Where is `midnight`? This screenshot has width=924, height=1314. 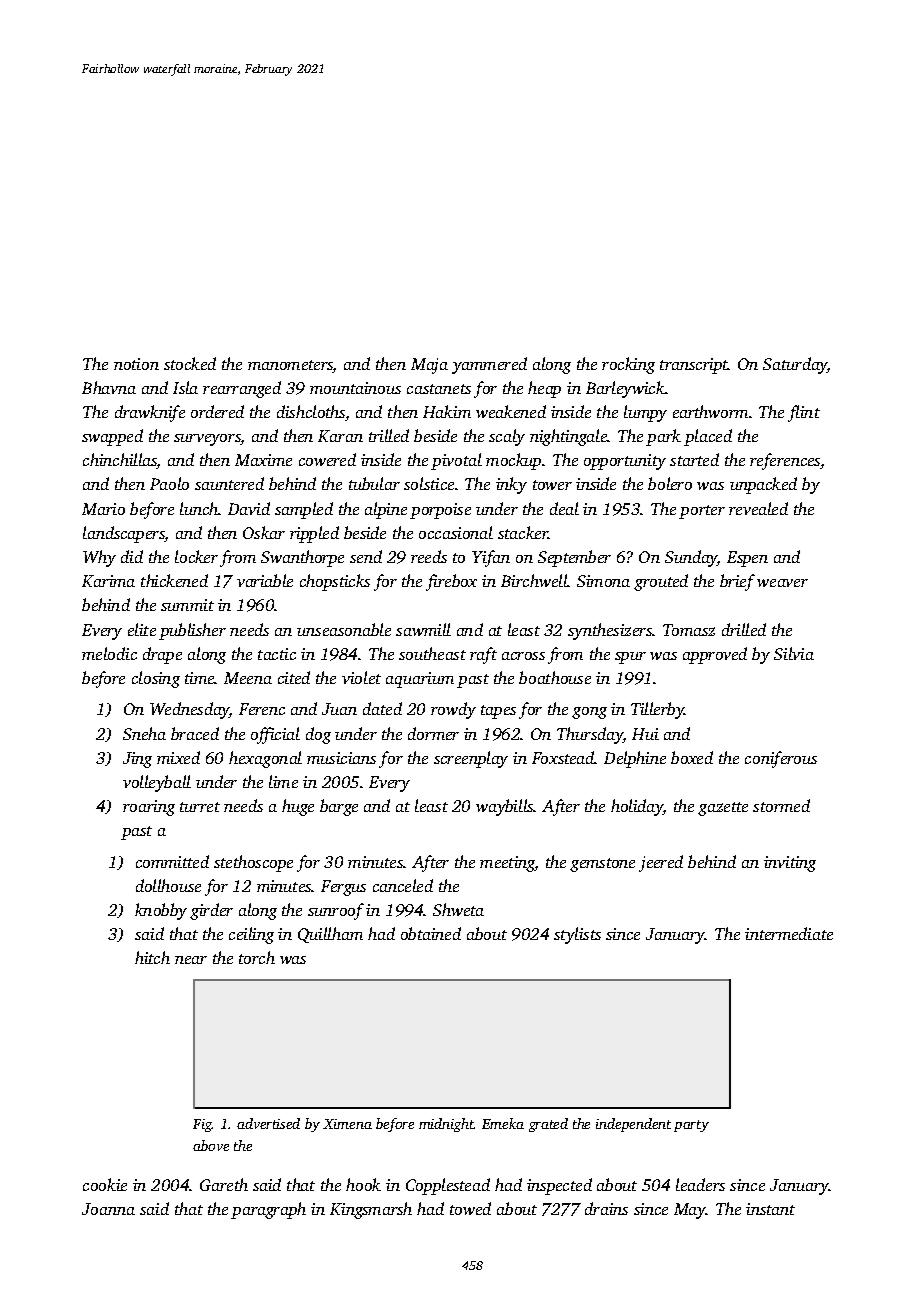 midnight is located at coordinates (446, 1125).
